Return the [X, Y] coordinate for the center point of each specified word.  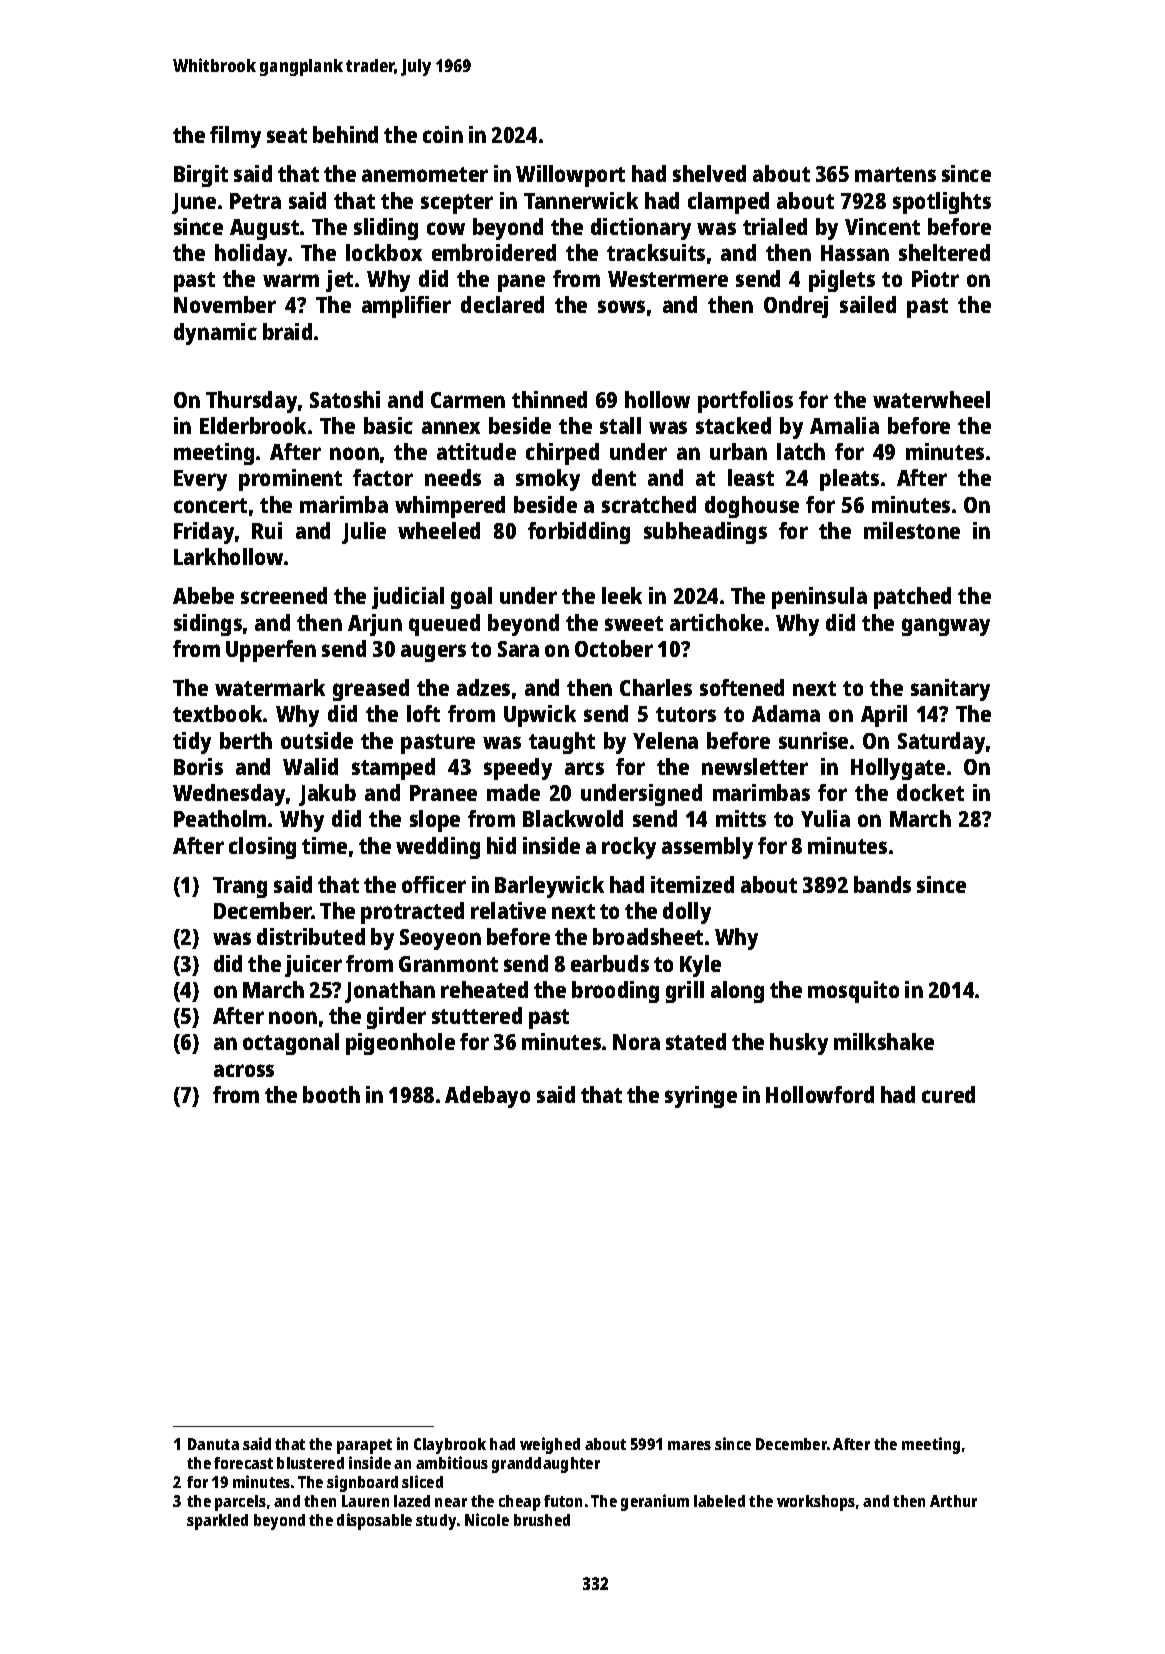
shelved [709, 173]
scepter [457, 204]
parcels [240, 1503]
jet [339, 281]
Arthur [953, 1501]
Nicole [487, 1519]
